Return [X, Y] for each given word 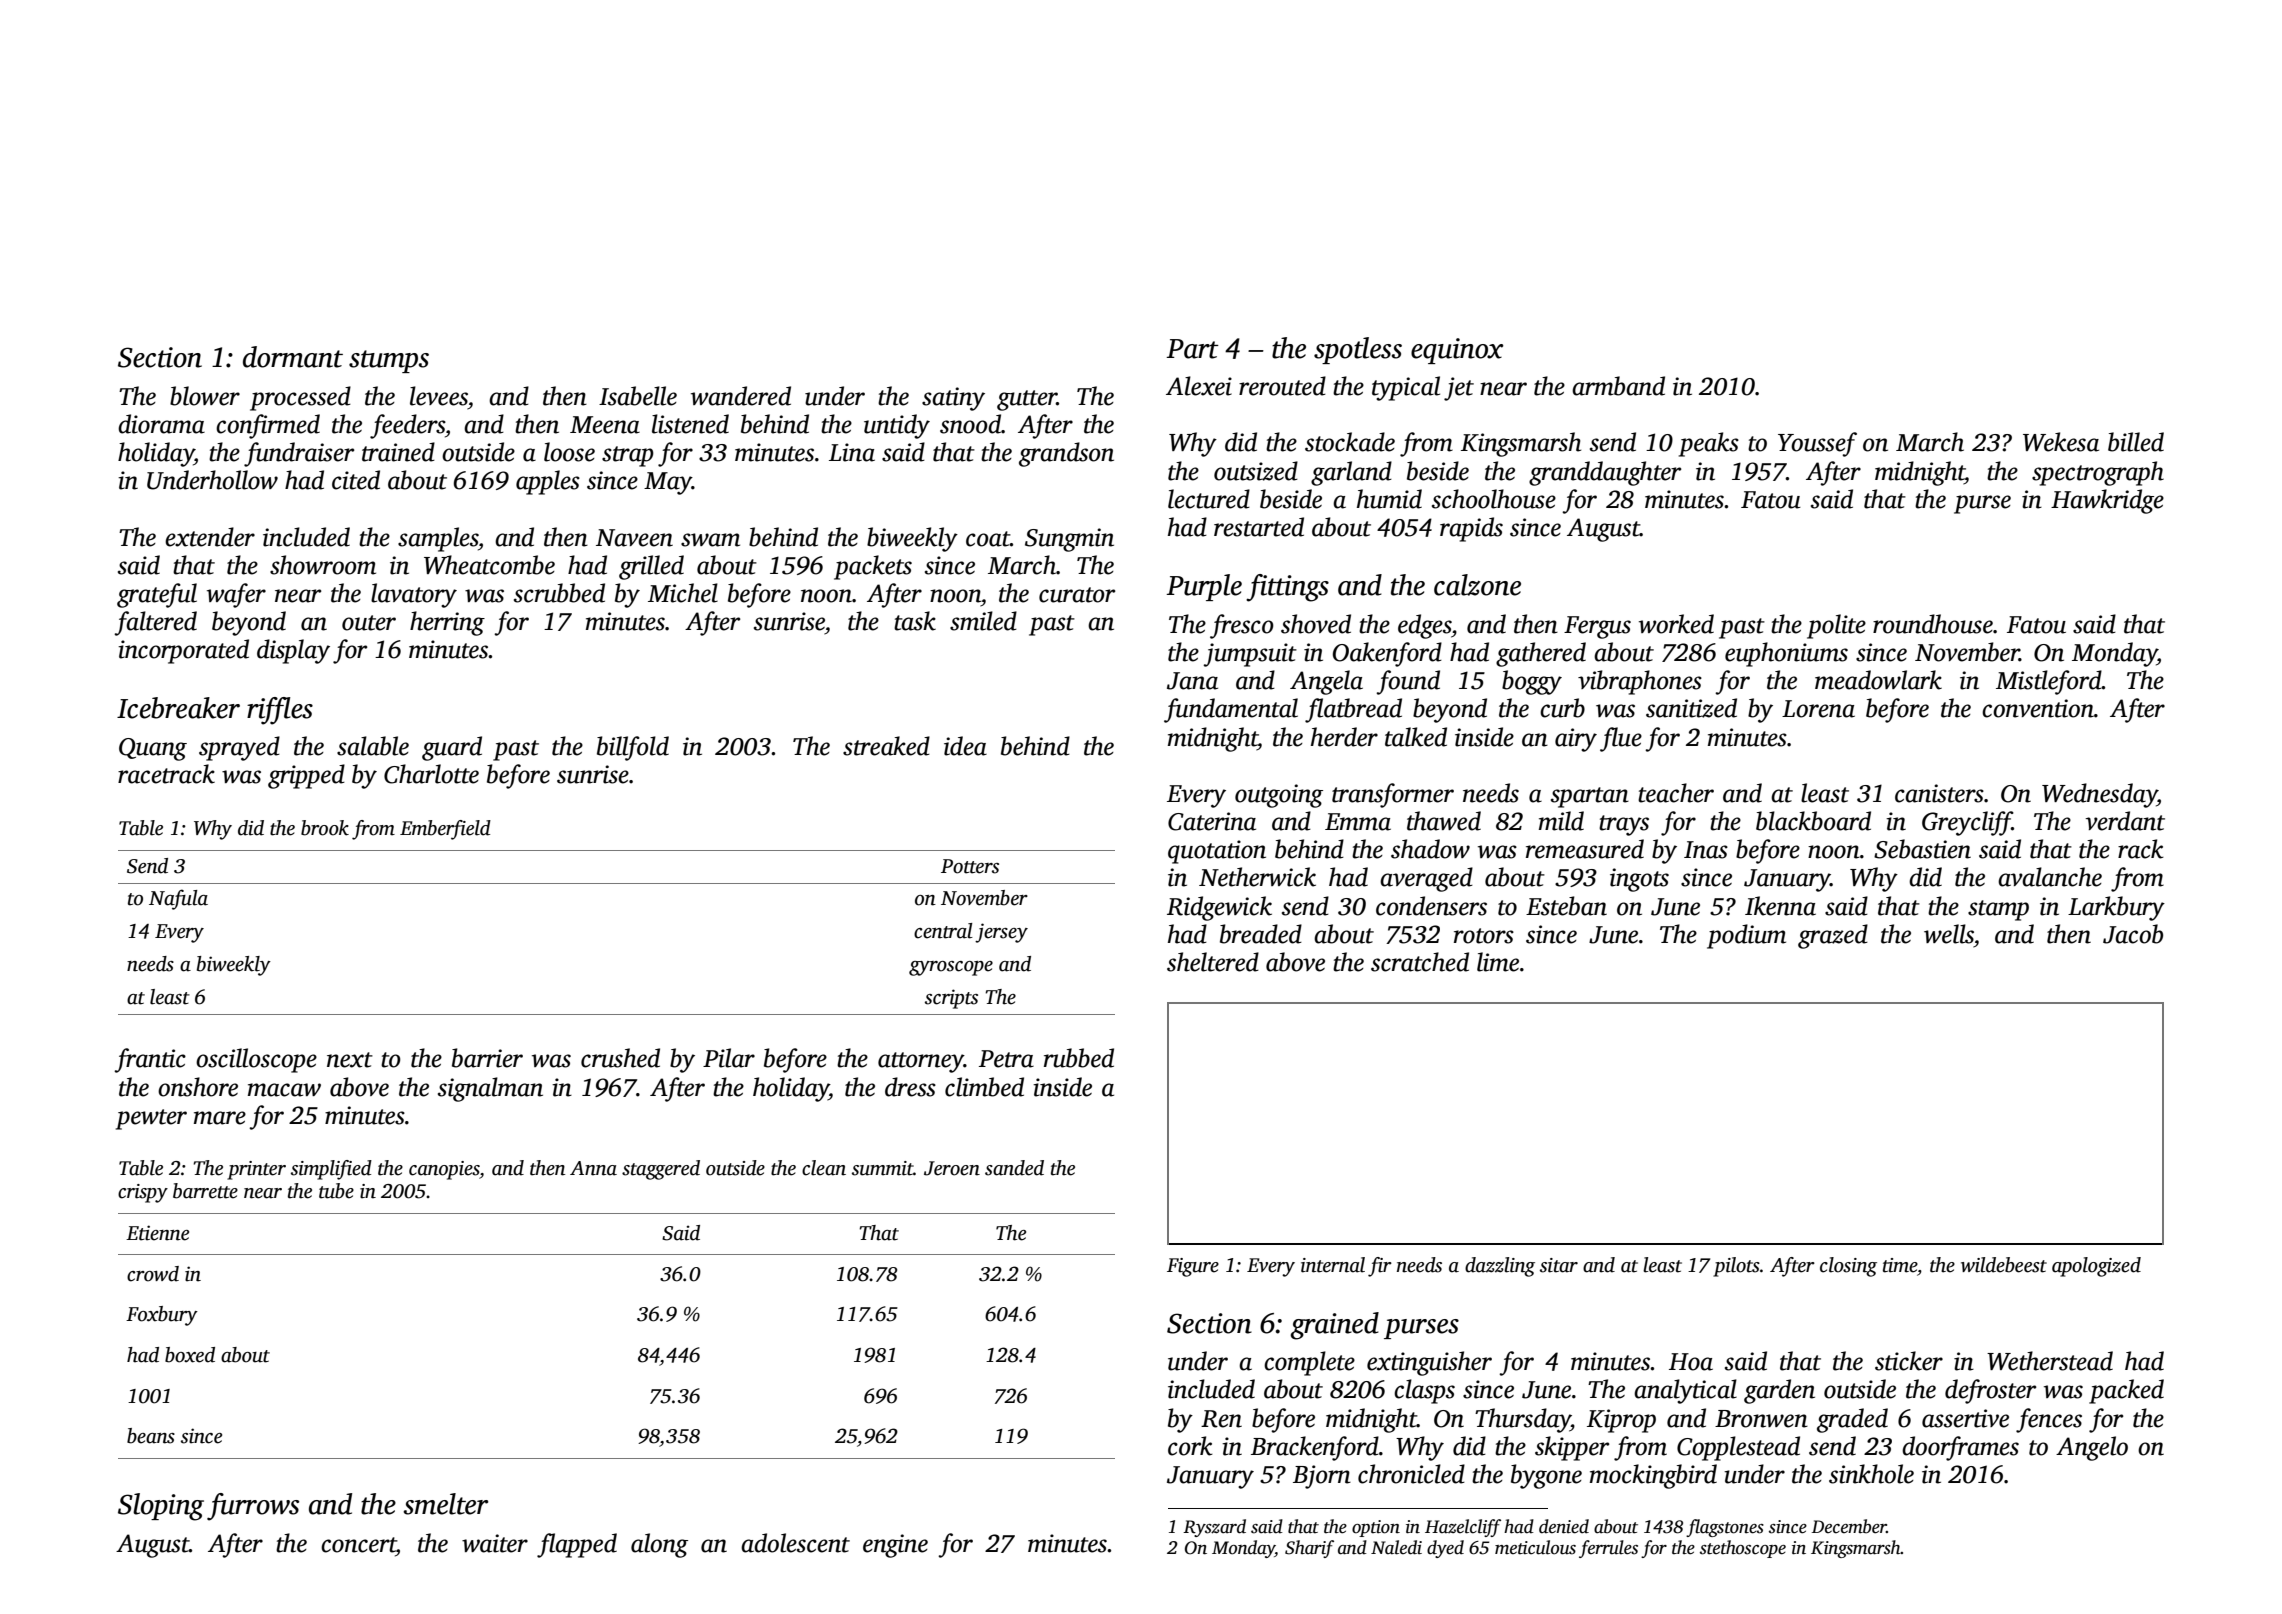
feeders [407, 426]
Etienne [157, 1233]
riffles [280, 711]
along [659, 1545]
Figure [1193, 1267]
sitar [1559, 1265]
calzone [1477, 585]
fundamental [1231, 710]
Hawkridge [2107, 501]
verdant [2125, 821]
